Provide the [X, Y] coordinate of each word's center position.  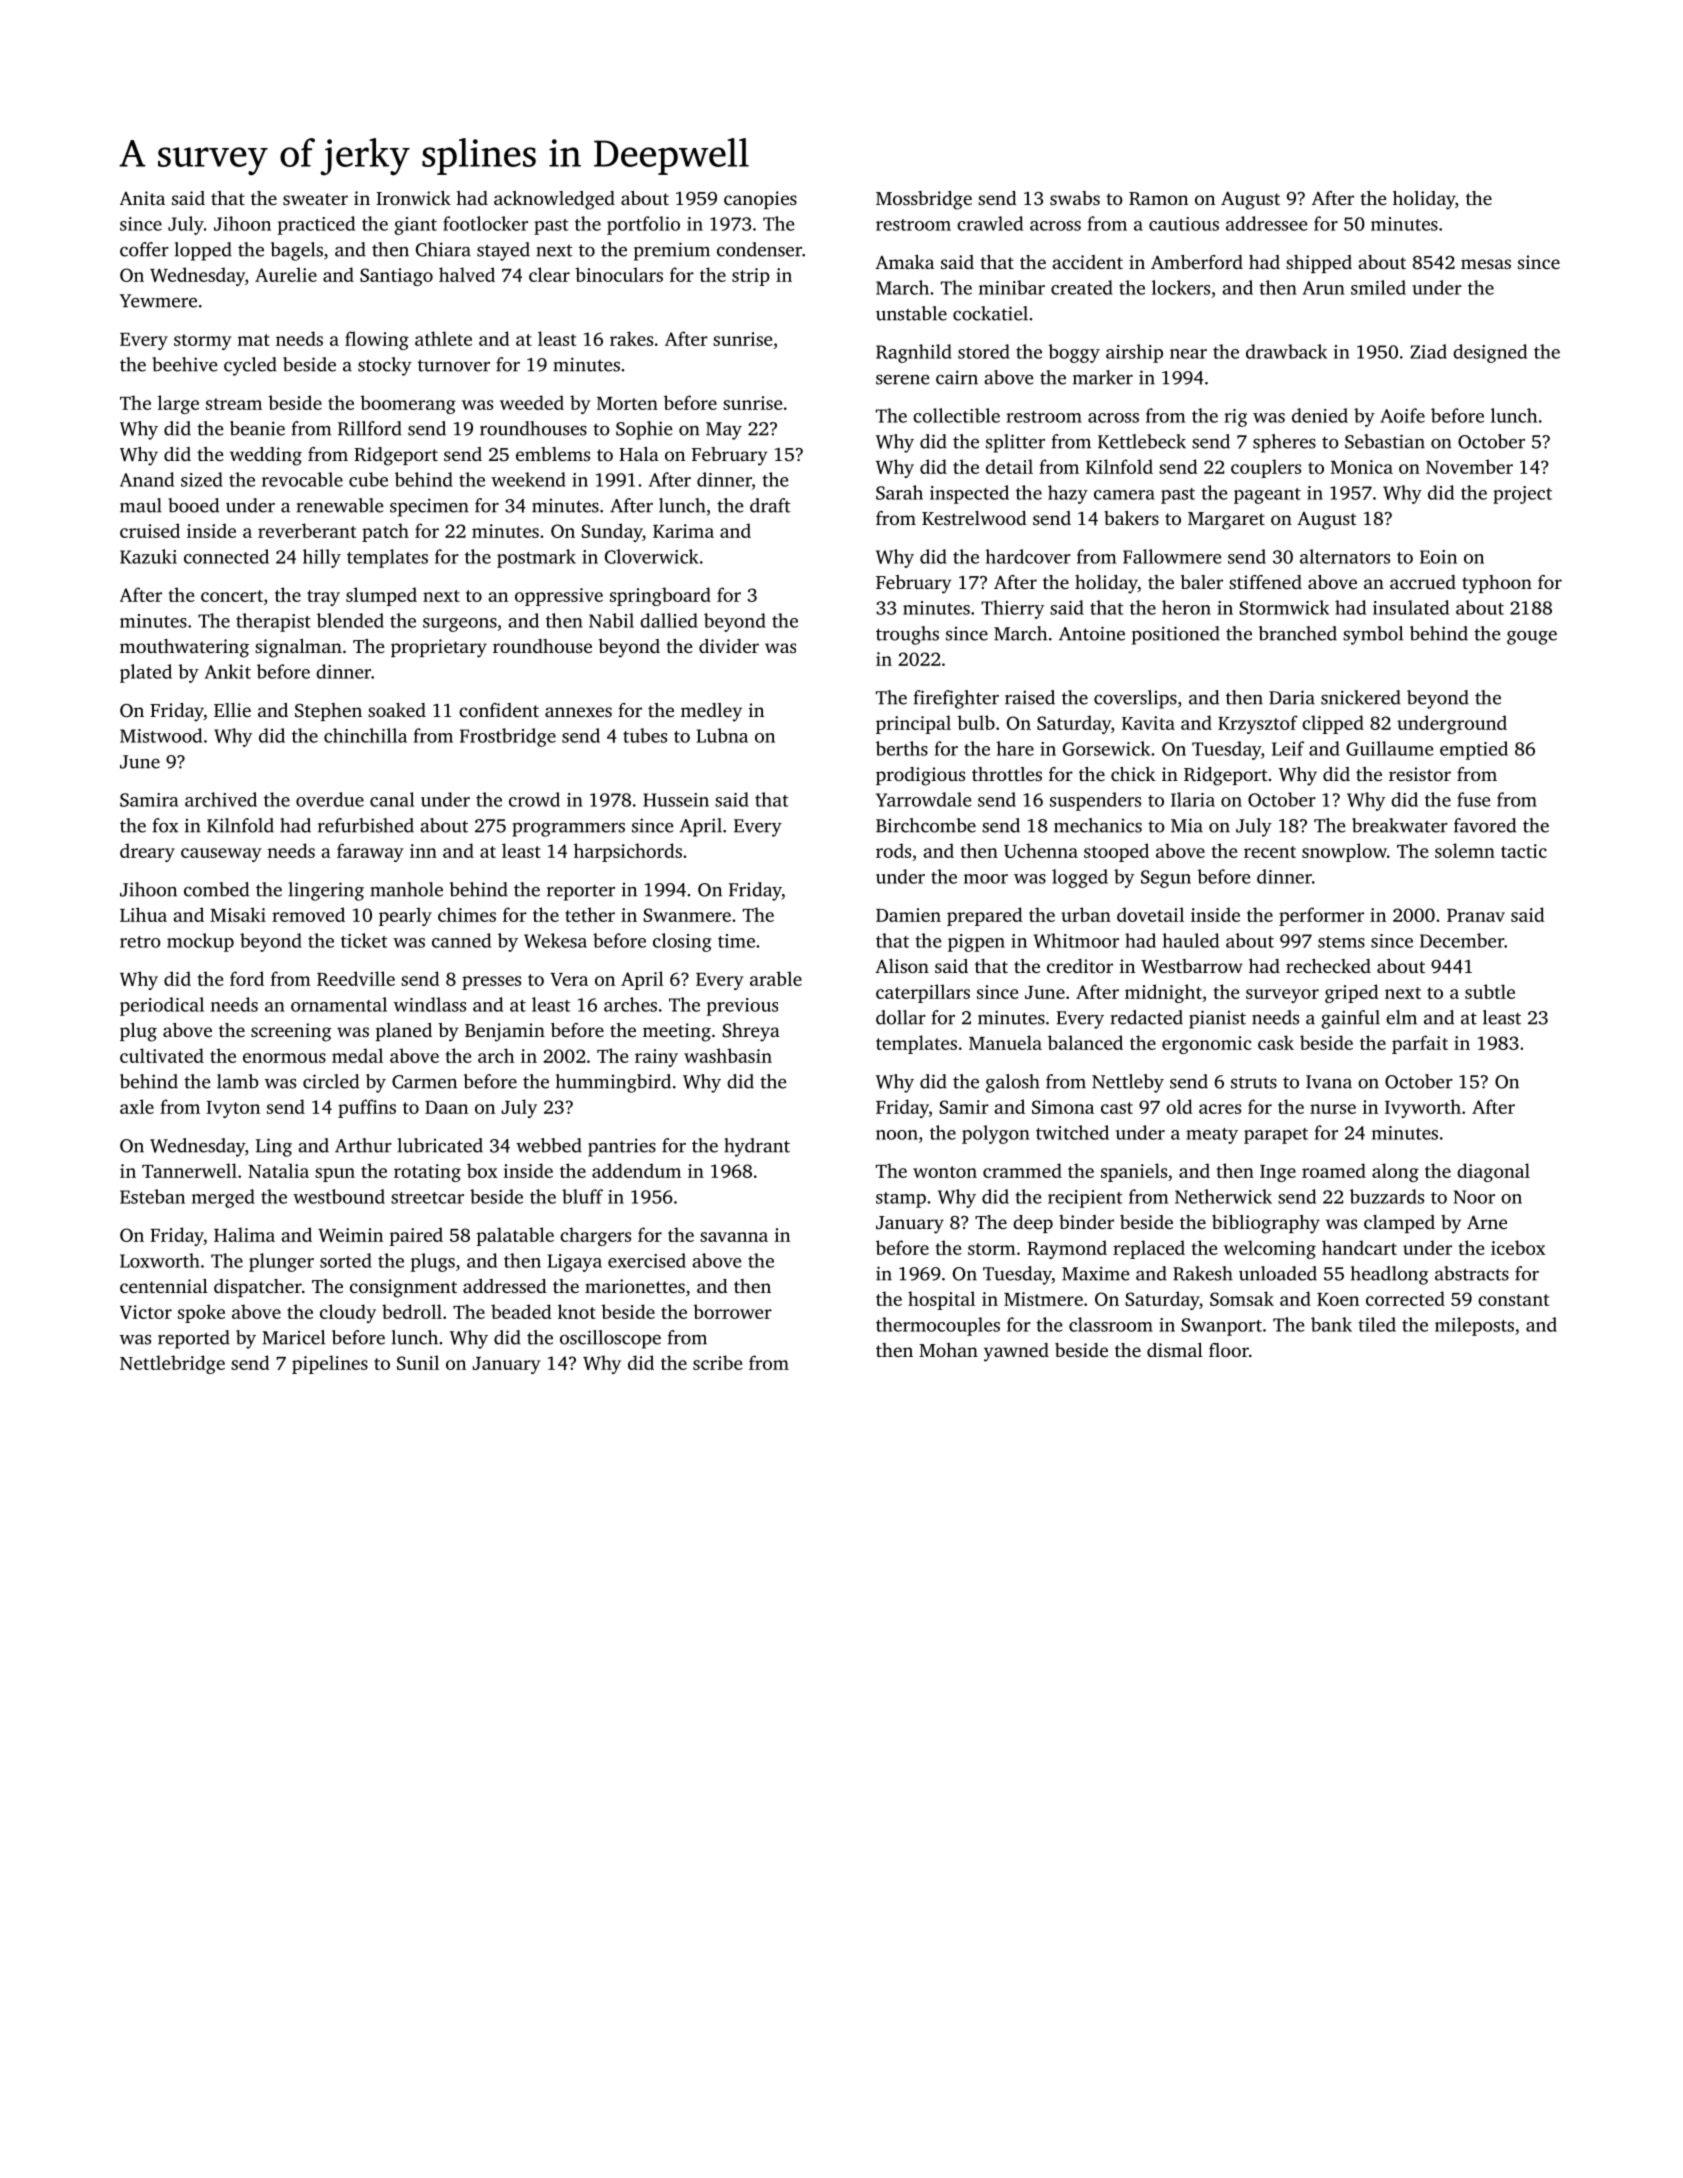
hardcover [1028, 556]
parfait [1420, 1044]
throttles [1007, 774]
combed [216, 889]
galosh [1013, 1083]
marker [1103, 377]
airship [1134, 353]
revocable [302, 479]
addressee [1266, 223]
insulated [1411, 607]
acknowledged [554, 200]
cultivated [162, 1055]
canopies [760, 200]
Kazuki [148, 556]
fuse [1473, 799]
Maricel [293, 1337]
